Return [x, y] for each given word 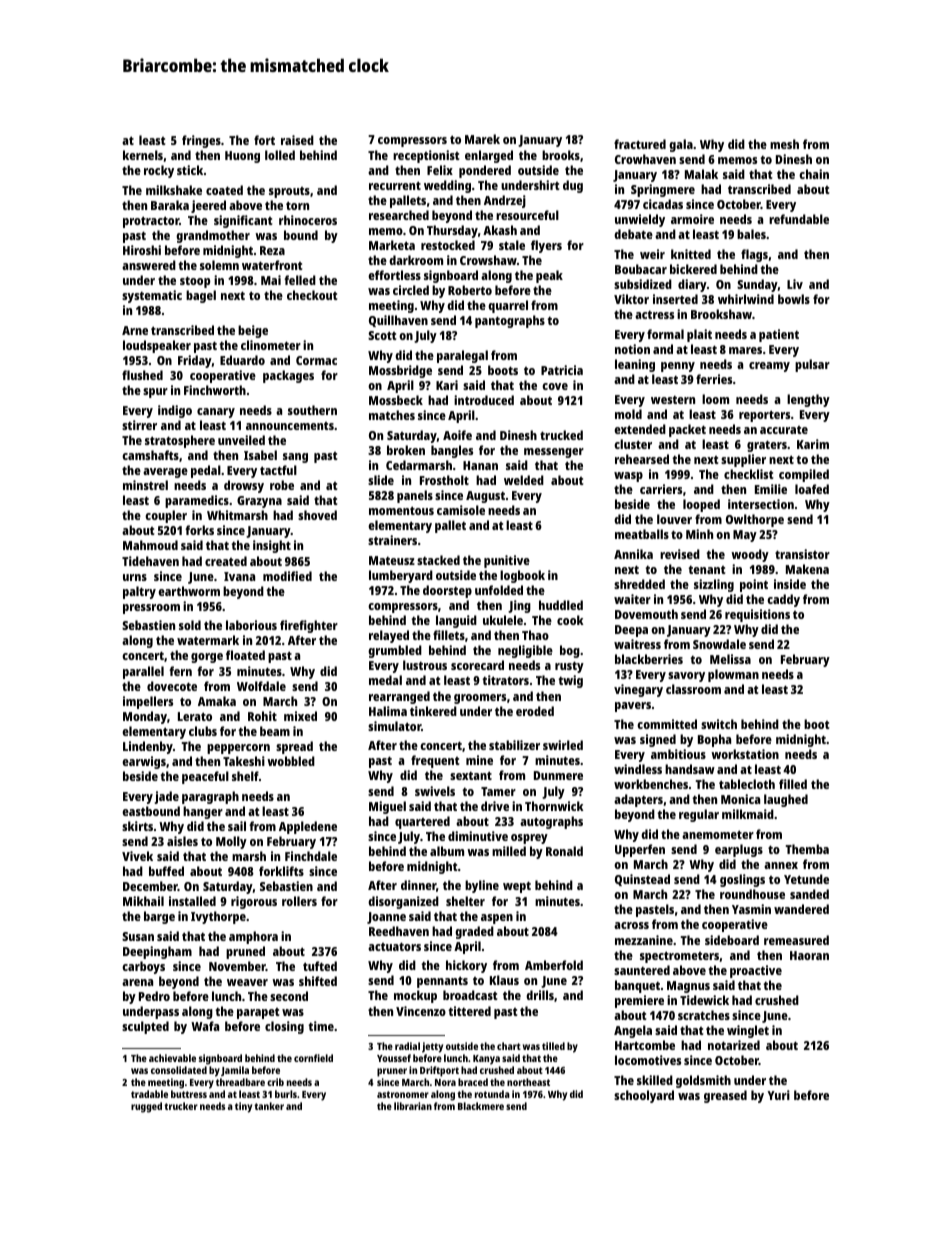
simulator [394, 726]
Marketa [392, 245]
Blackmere [481, 1106]
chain [814, 174]
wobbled [291, 761]
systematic [152, 296]
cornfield [313, 1058]
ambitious [678, 754]
